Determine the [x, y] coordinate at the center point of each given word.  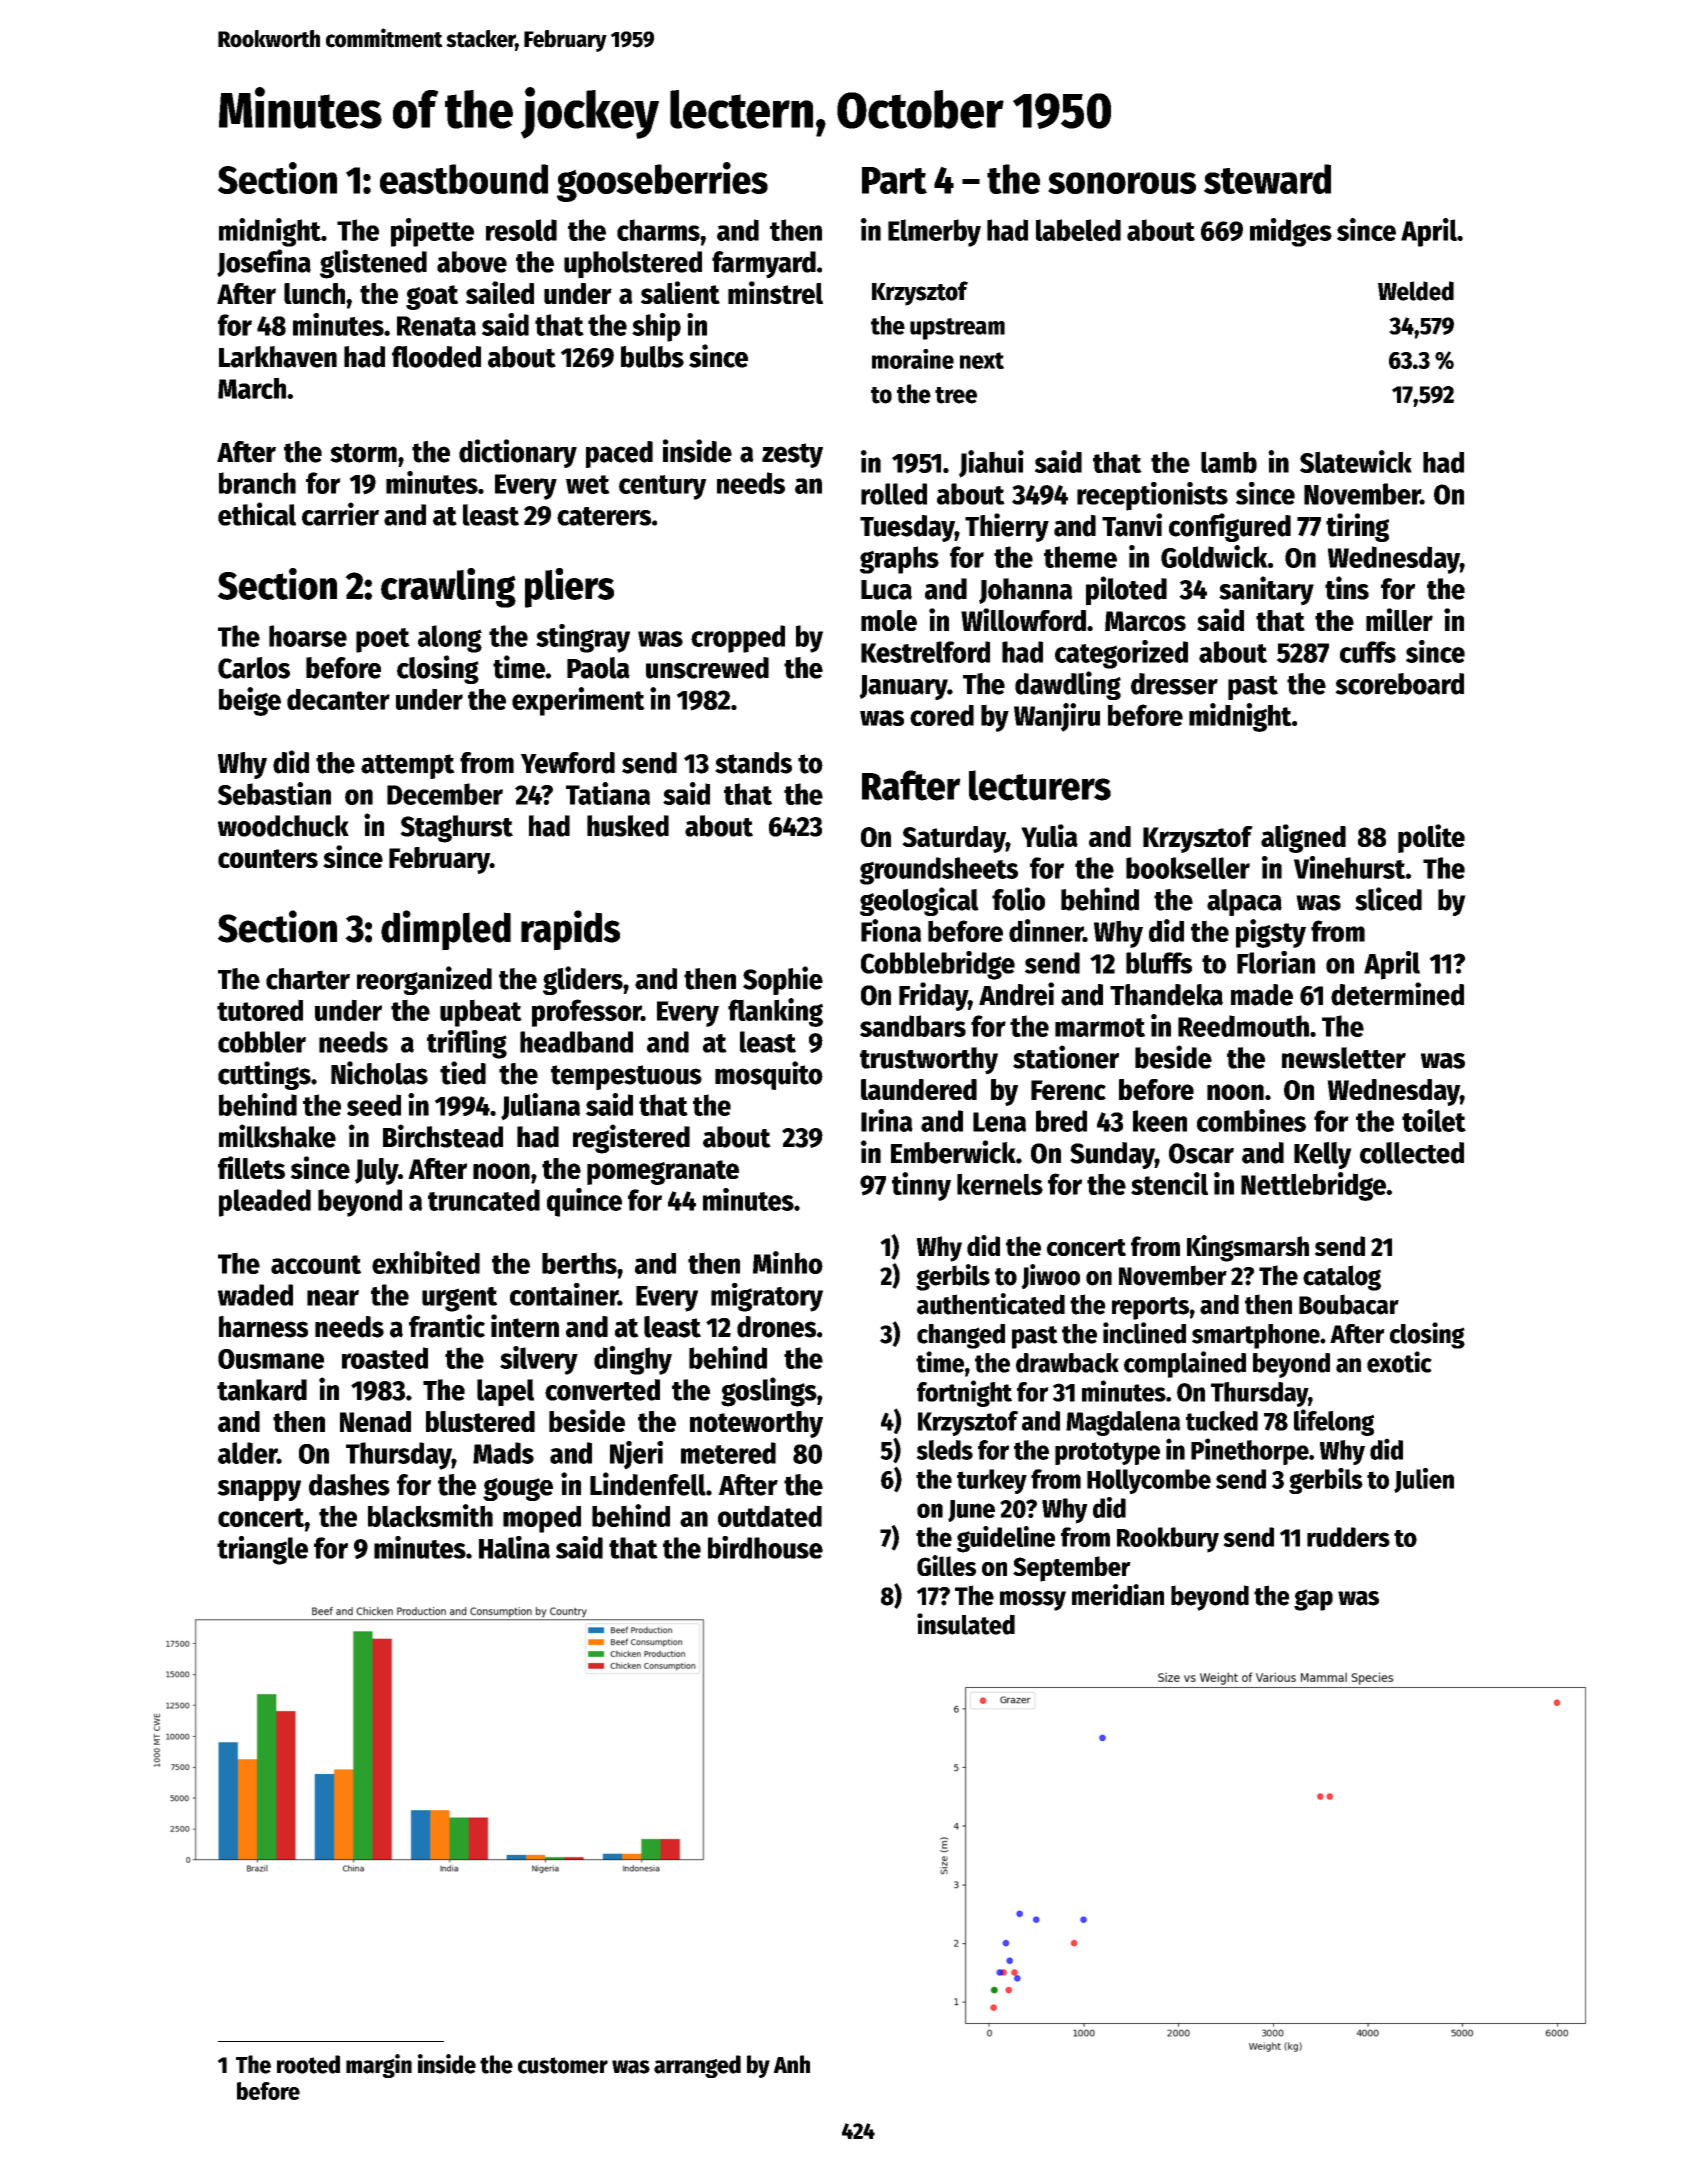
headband [576, 1042]
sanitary [1266, 591]
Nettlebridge [1313, 1186]
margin [379, 2066]
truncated [484, 1200]
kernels [1000, 1184]
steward [1267, 179]
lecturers [1040, 785]
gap [1313, 1600]
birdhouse [765, 1547]
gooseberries [662, 182]
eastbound [464, 179]
